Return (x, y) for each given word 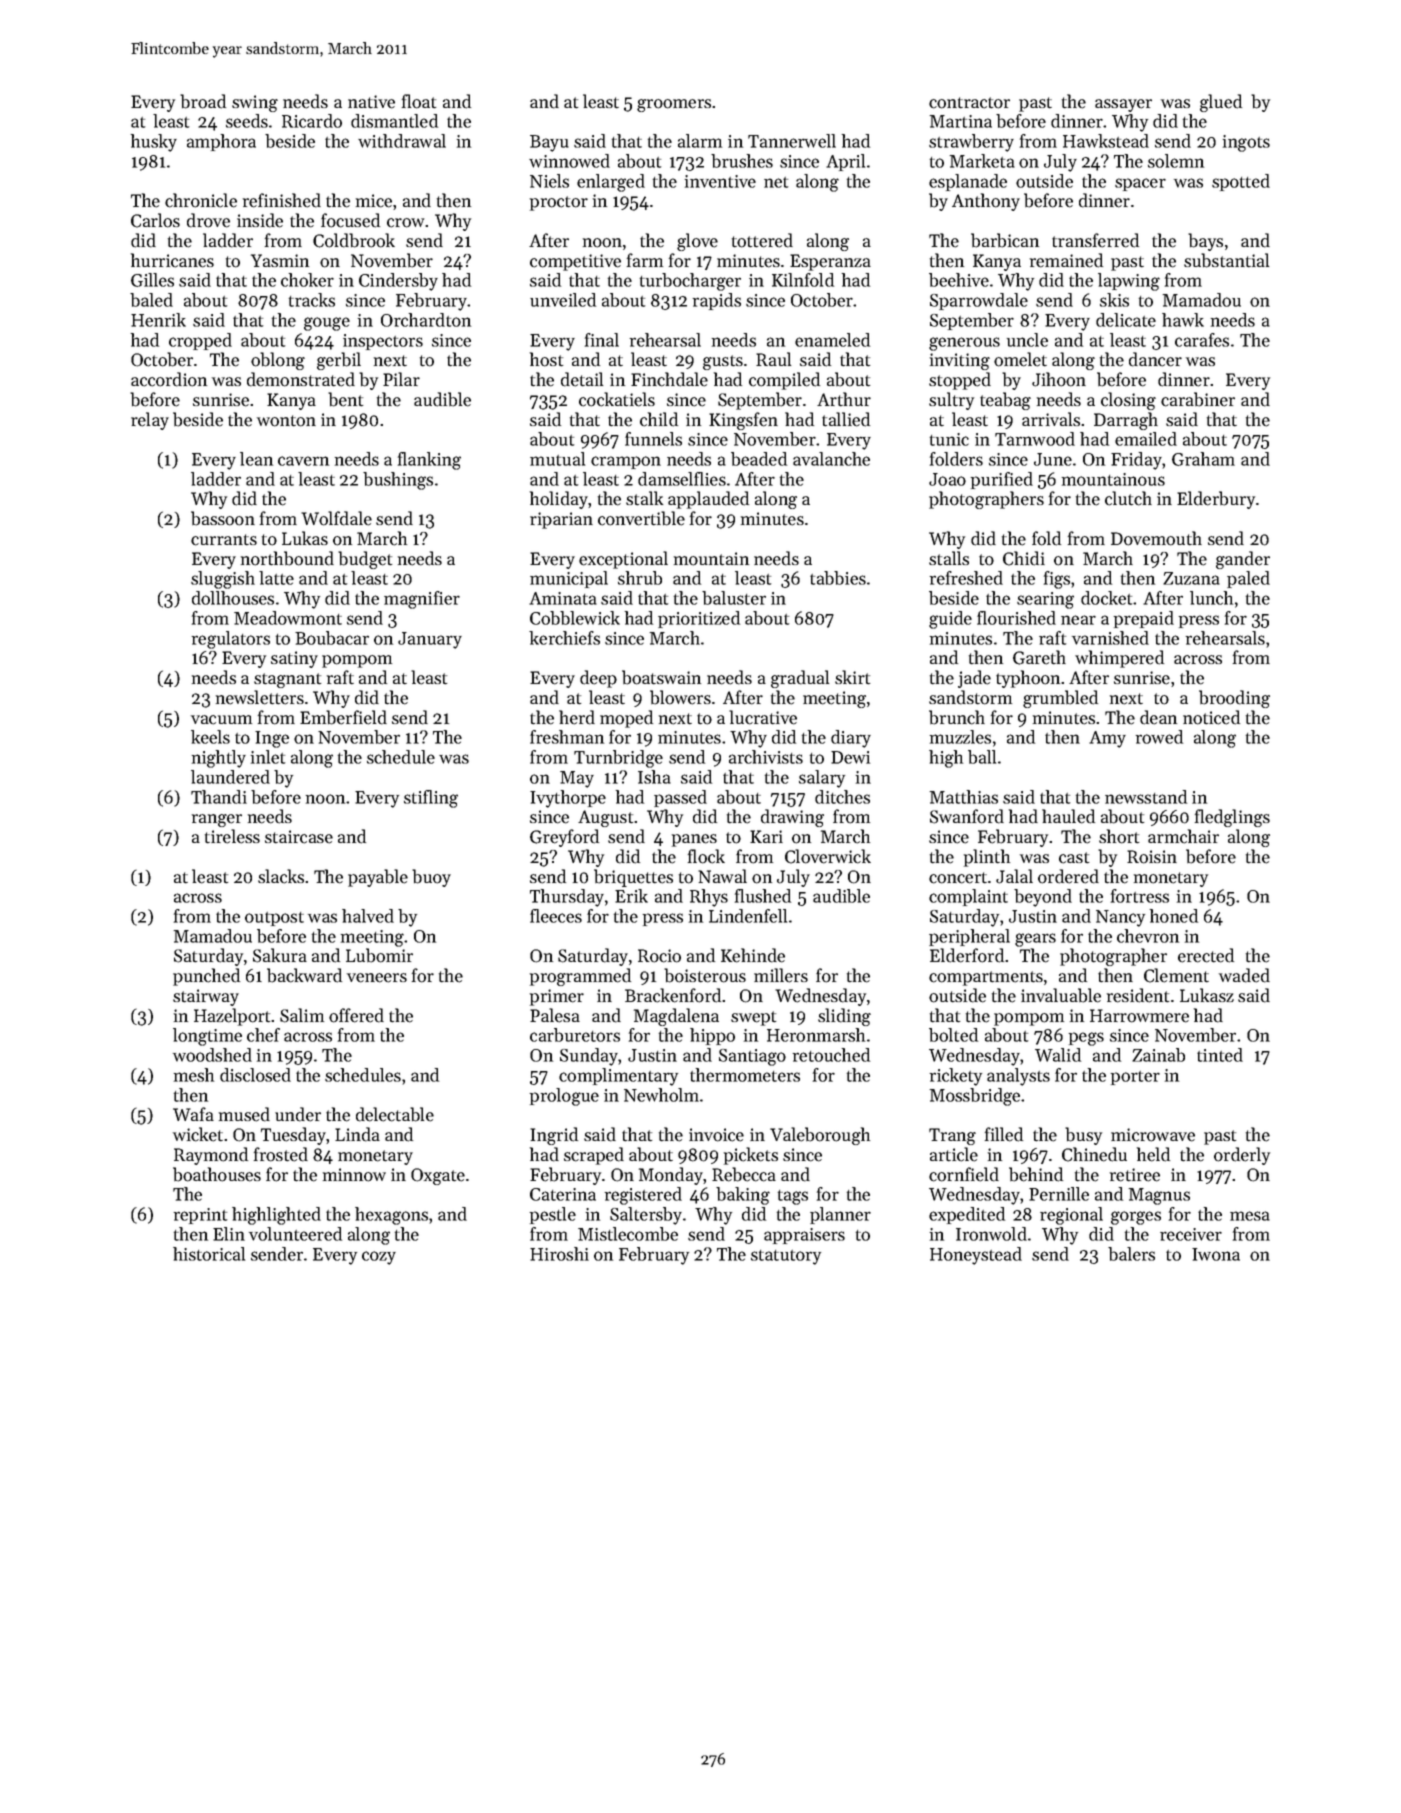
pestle (553, 1215)
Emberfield (343, 717)
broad (203, 101)
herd (577, 717)
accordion (169, 379)
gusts (723, 362)
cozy (379, 1258)
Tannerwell (792, 141)
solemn (1176, 161)
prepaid (1144, 619)
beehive (959, 280)
